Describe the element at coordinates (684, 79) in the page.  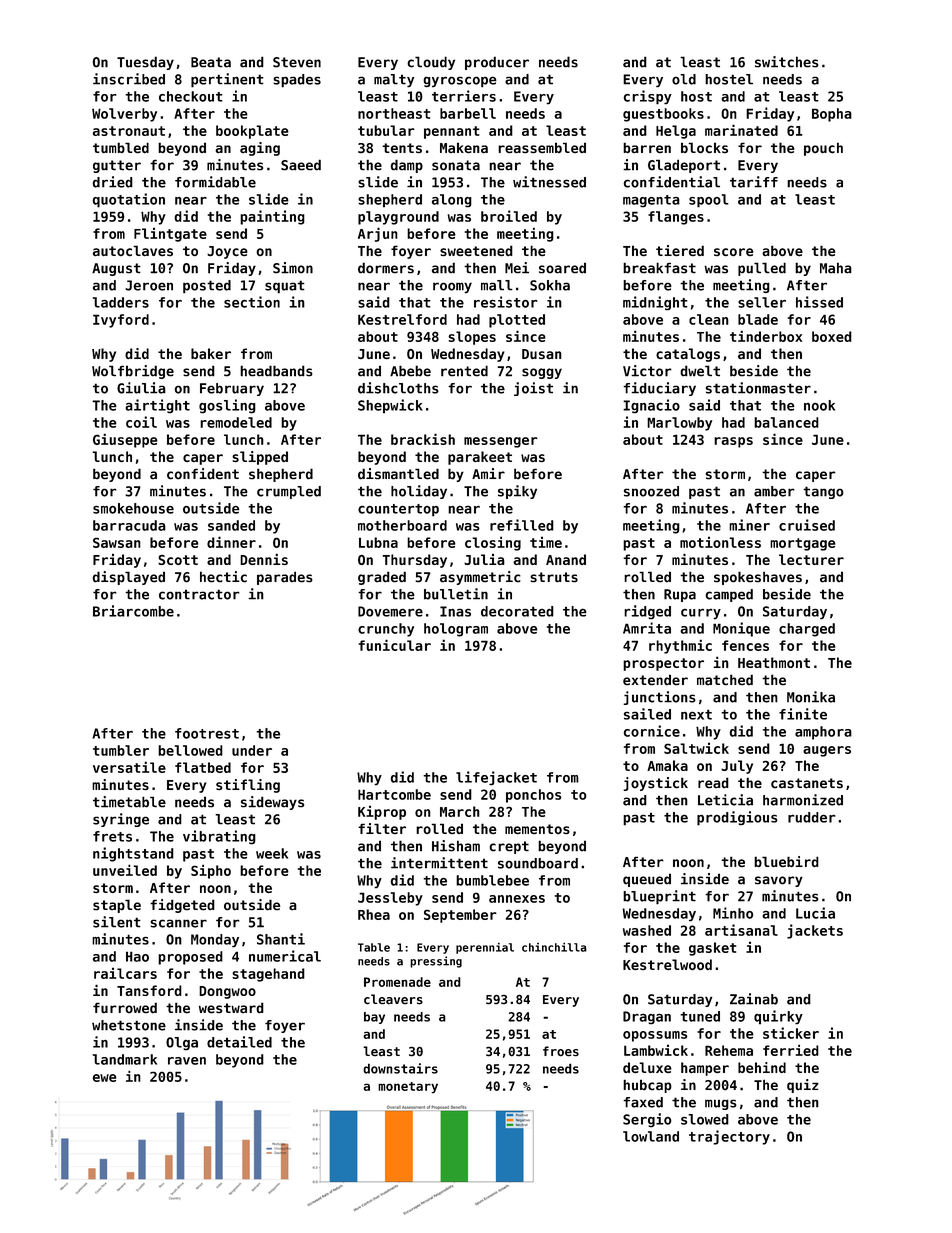
I see `old` at that location.
